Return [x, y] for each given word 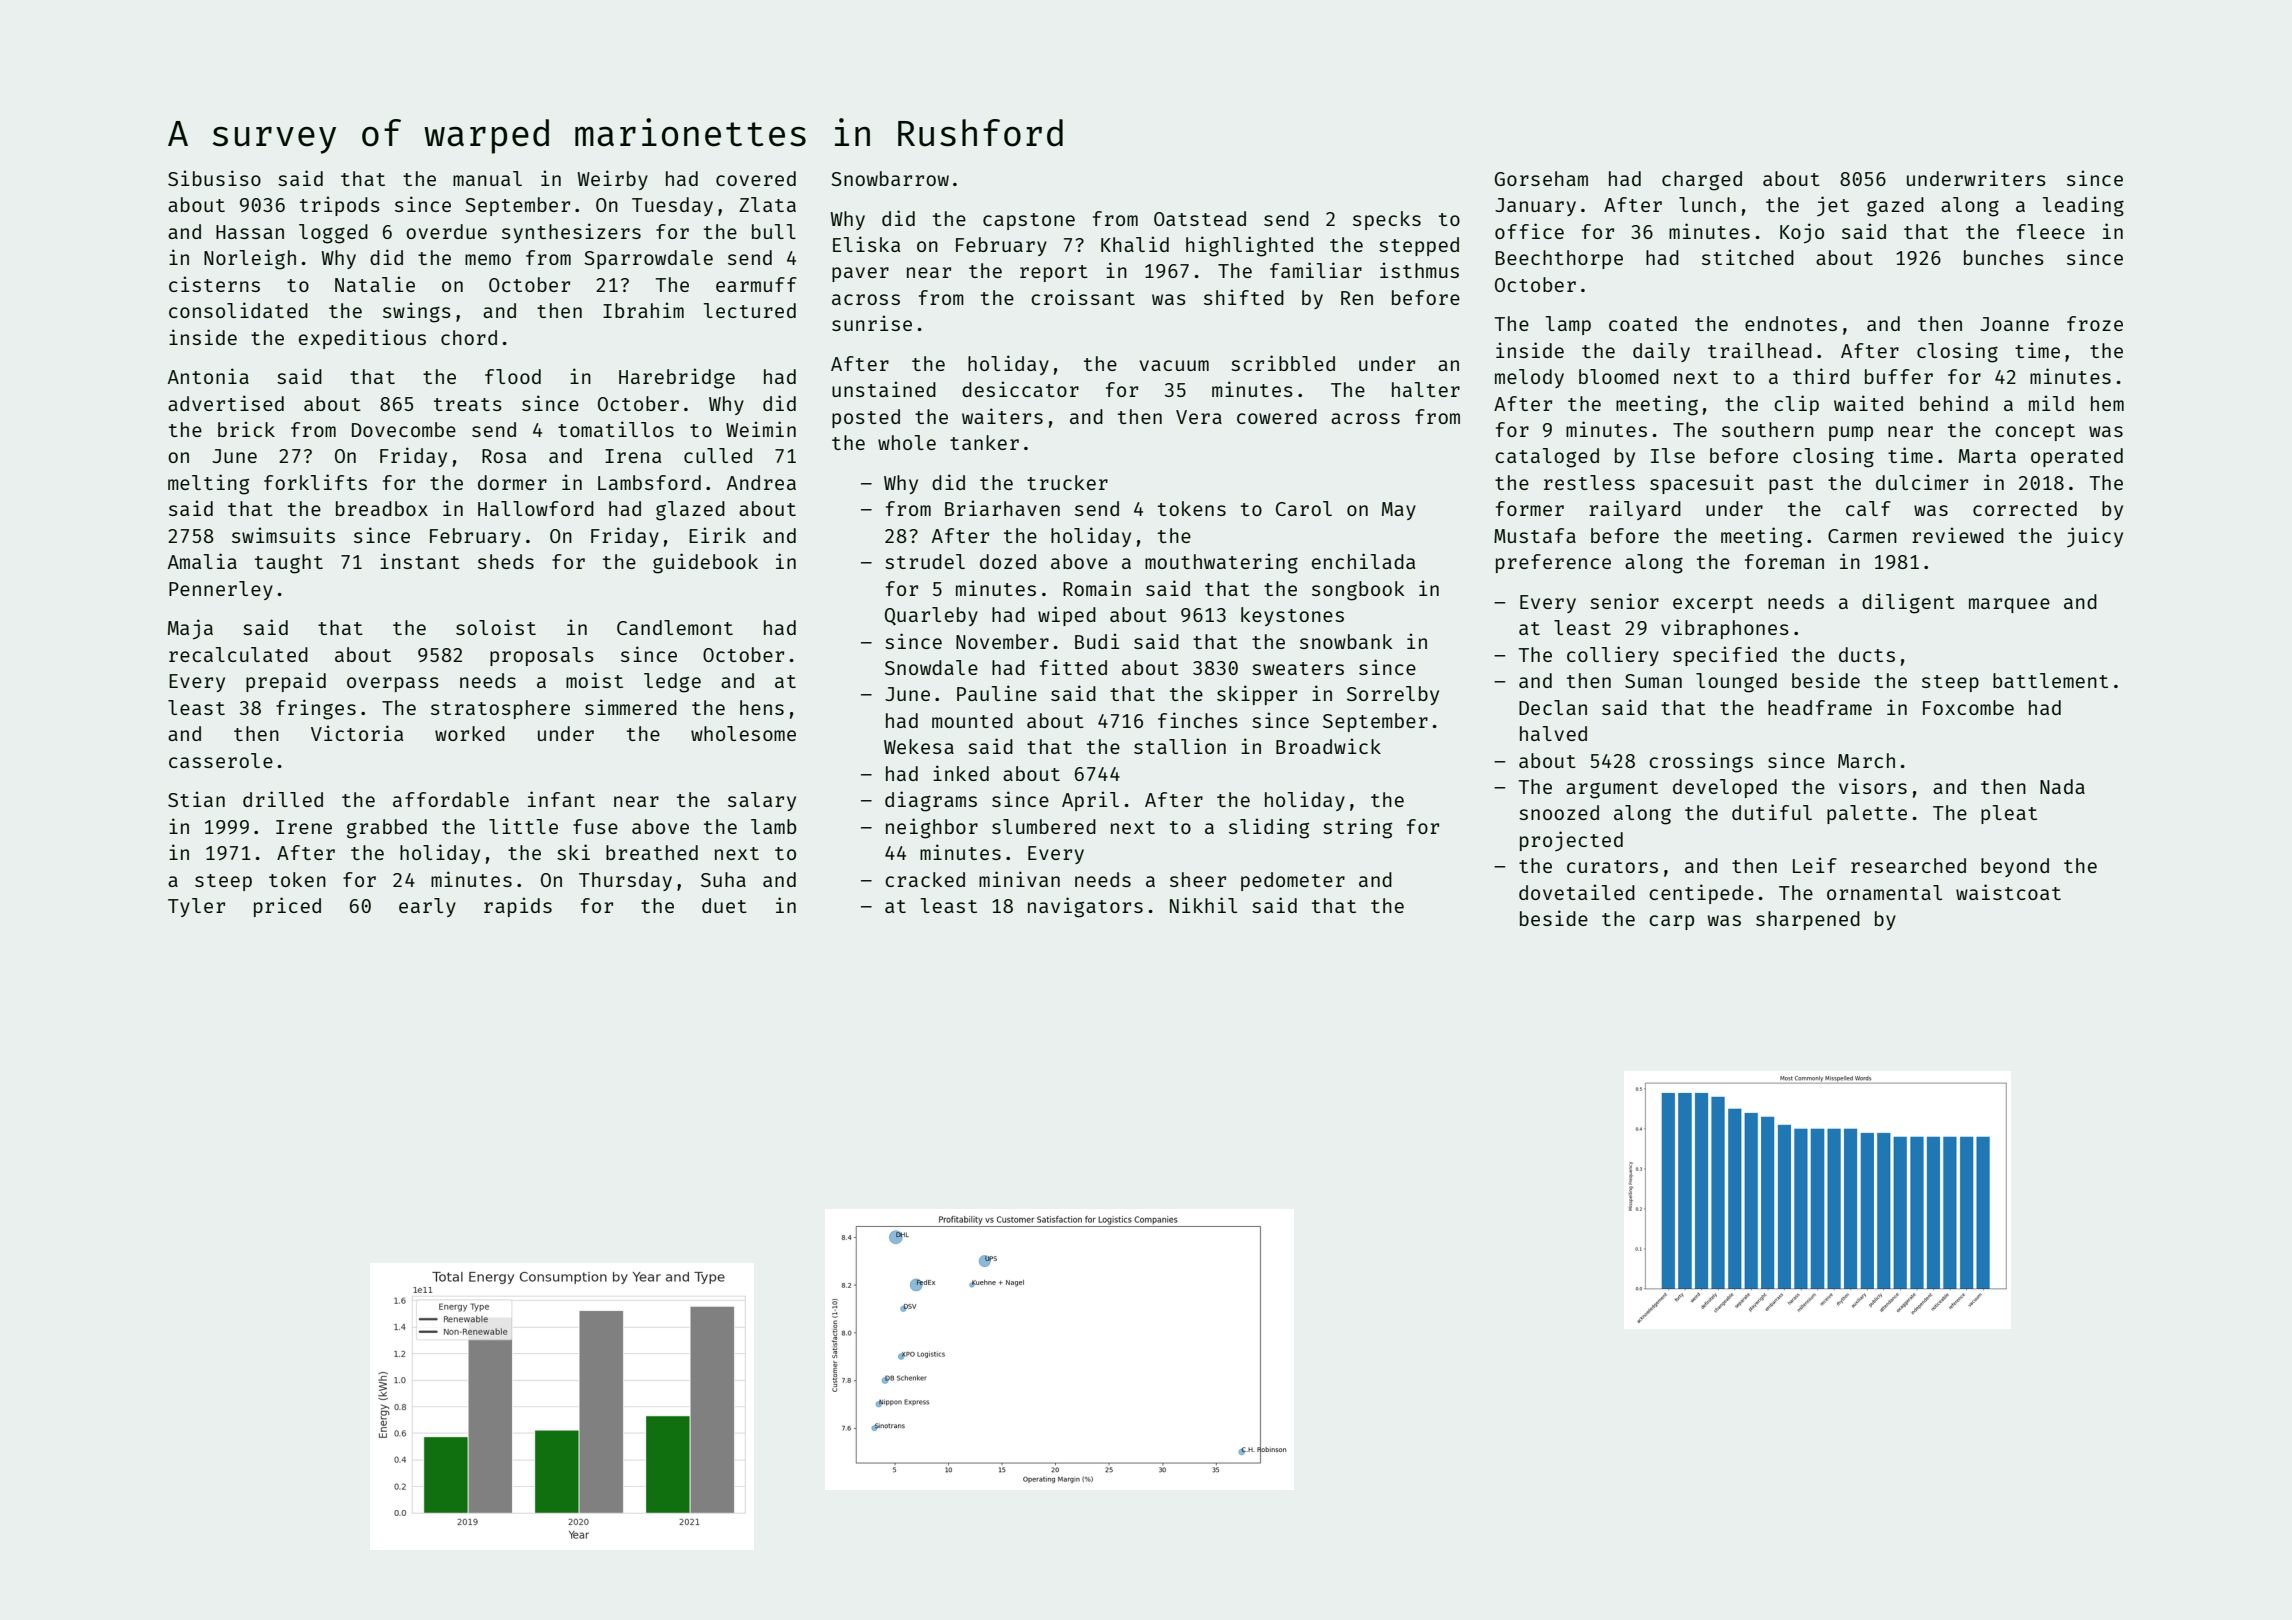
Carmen [1862, 536]
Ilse [1673, 455]
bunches [2004, 257]
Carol [1304, 508]
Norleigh [250, 259]
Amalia [202, 561]
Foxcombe [1968, 707]
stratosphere [500, 709]
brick [246, 429]
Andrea [761, 482]
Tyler [196, 907]
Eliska [866, 244]
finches [1198, 720]
